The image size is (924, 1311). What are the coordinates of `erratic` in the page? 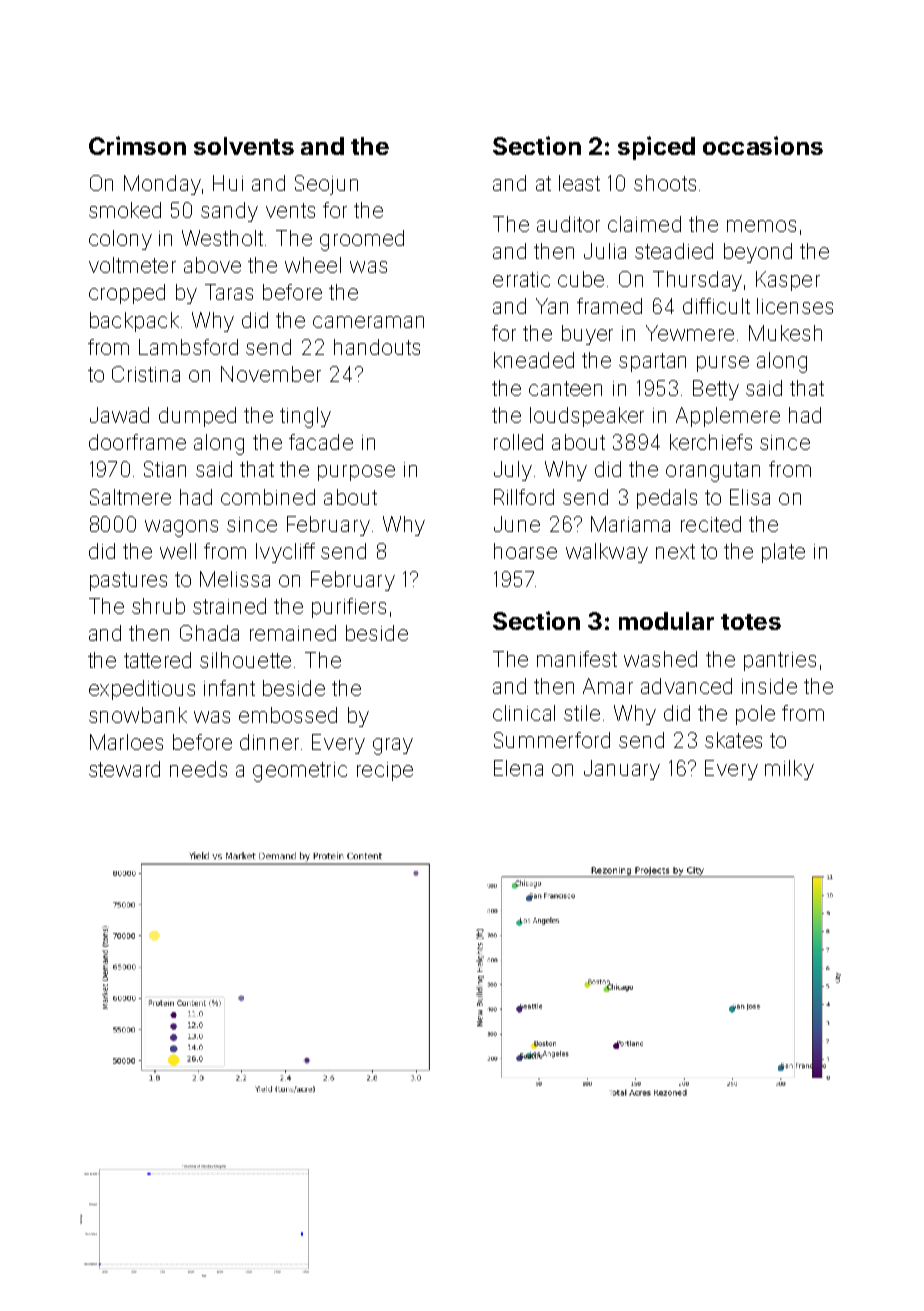 It's located at (521, 279).
